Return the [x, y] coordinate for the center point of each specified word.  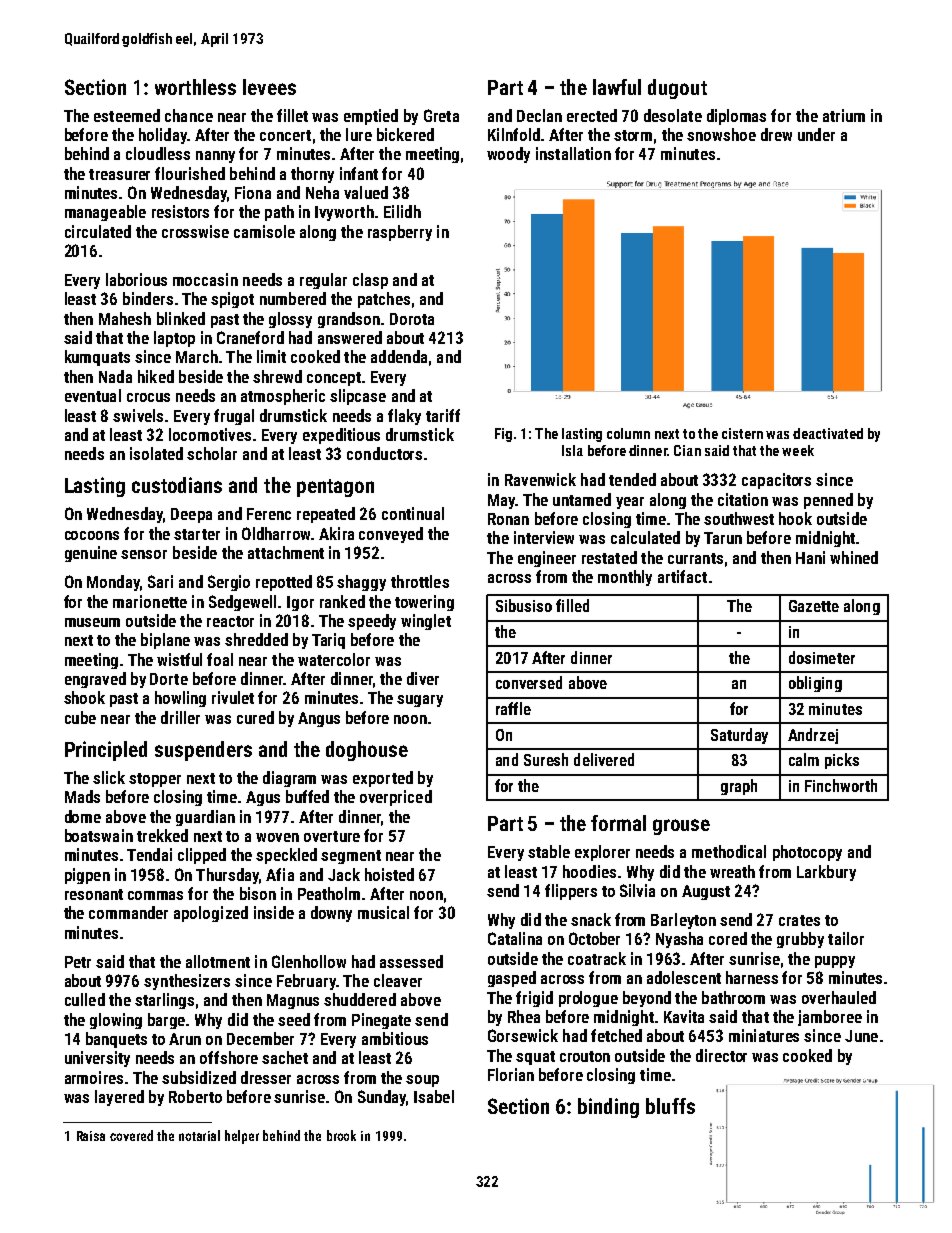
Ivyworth [344, 213]
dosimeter [822, 657]
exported [383, 779]
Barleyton [683, 921]
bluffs [670, 1106]
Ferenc [269, 514]
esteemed [127, 115]
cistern [742, 433]
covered [131, 1135]
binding [608, 1108]
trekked [162, 835]
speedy [372, 622]
